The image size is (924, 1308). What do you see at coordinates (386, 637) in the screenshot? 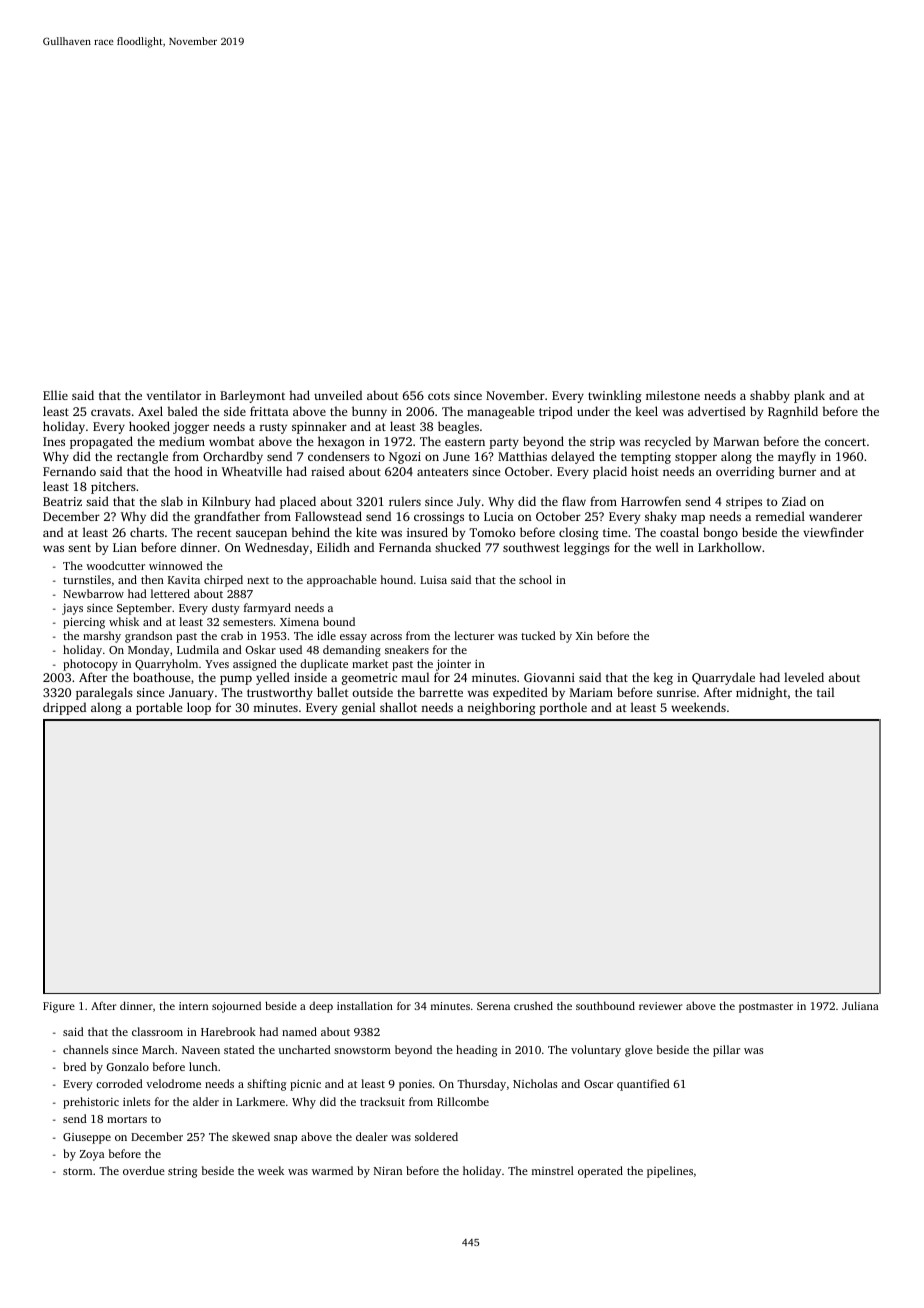
I see `across` at bounding box center [386, 637].
